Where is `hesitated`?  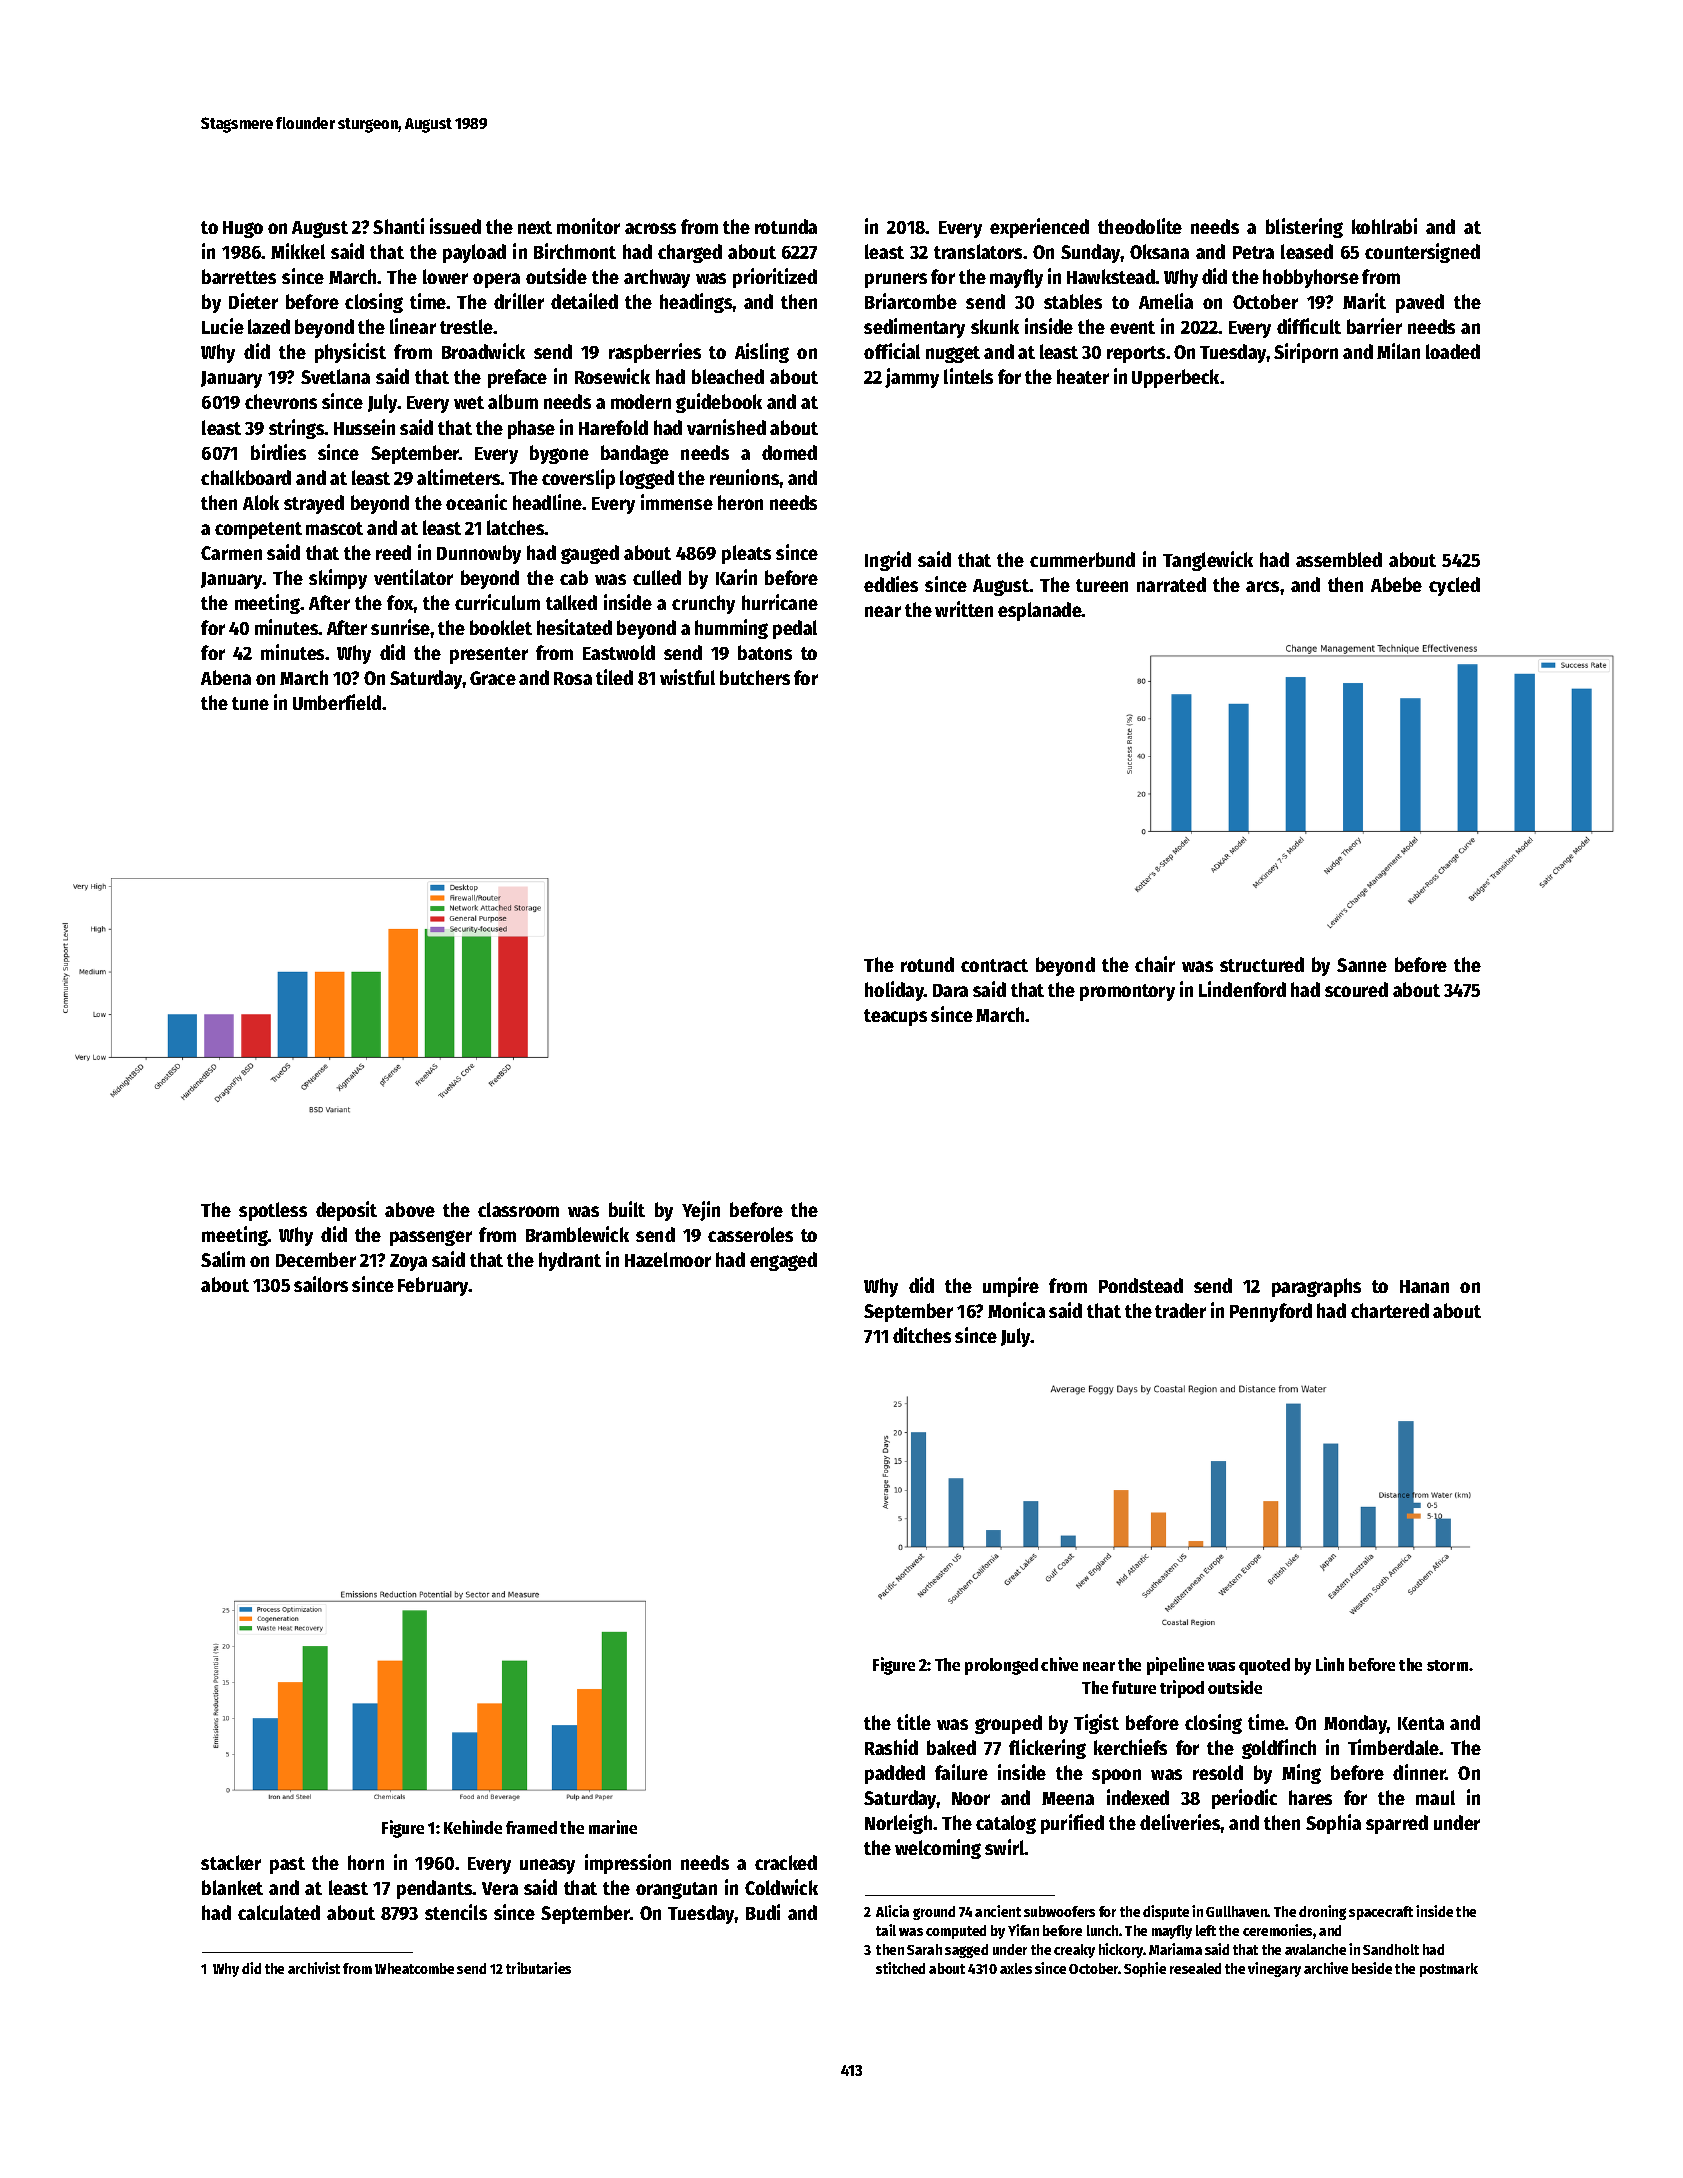 hesitated is located at coordinates (574, 627).
